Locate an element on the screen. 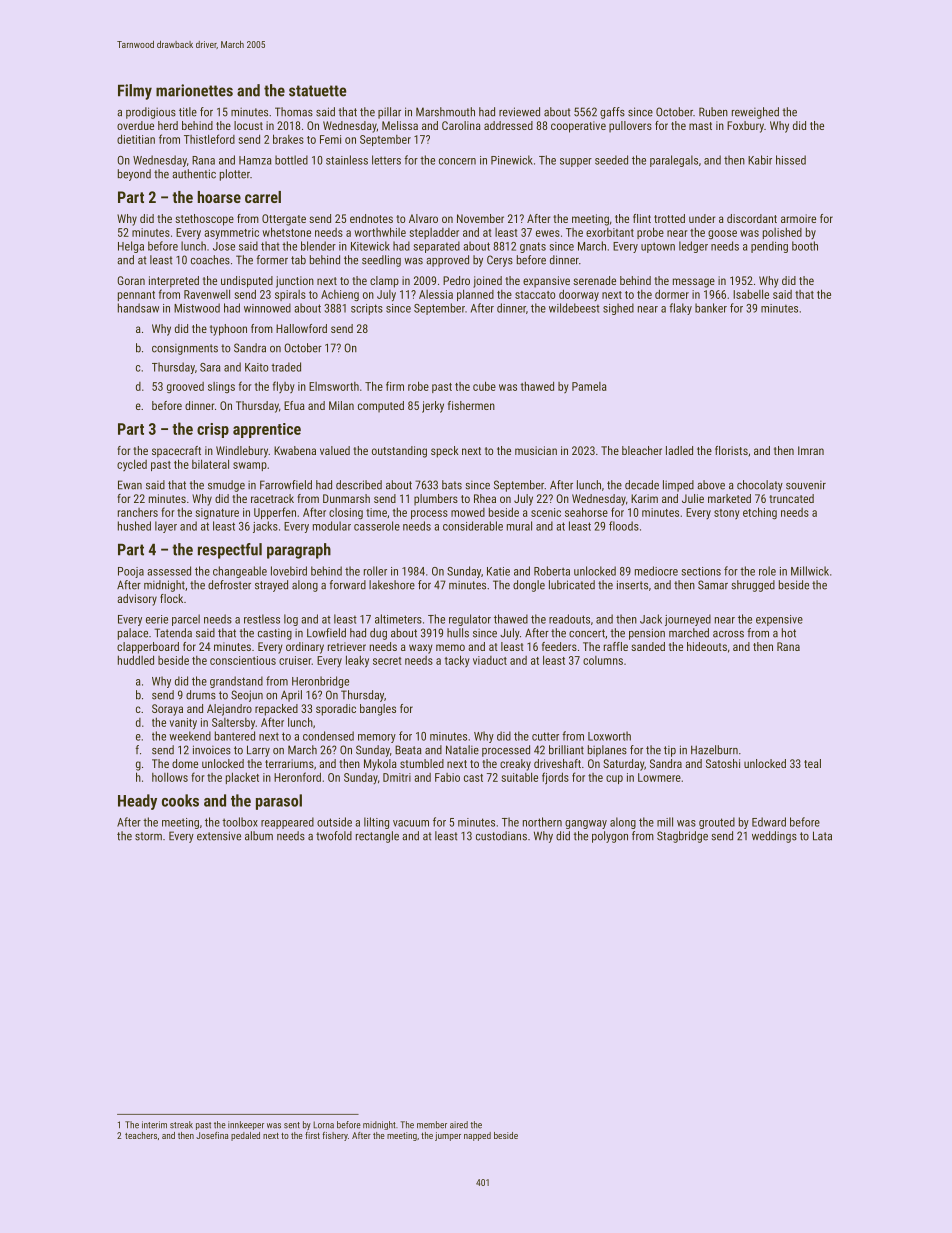 The height and width of the screenshot is (1233, 952). hot is located at coordinates (789, 633).
